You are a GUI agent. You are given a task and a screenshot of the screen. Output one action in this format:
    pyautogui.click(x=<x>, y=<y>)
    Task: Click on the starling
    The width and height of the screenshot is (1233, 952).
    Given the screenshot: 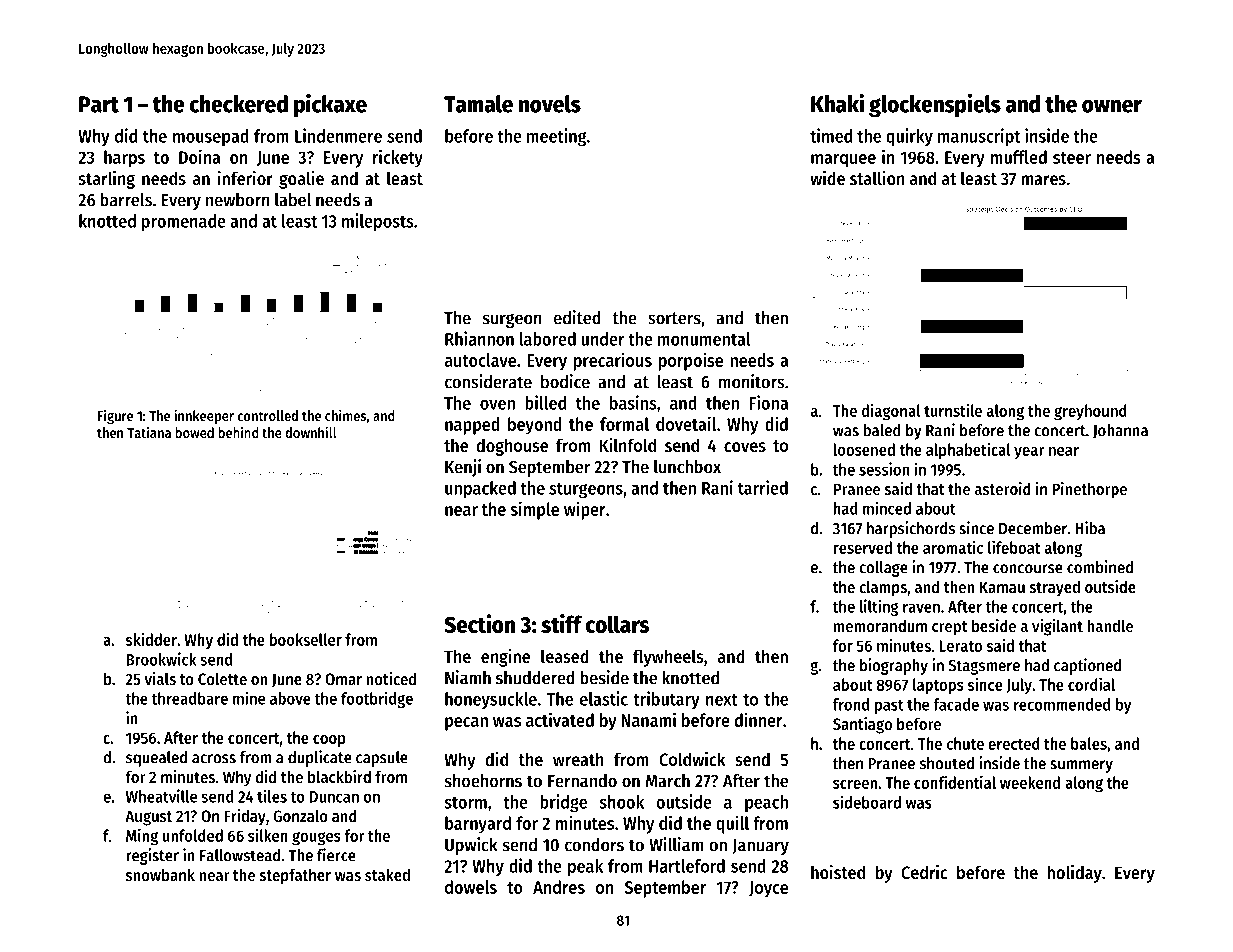 What is the action you would take?
    pyautogui.click(x=107, y=180)
